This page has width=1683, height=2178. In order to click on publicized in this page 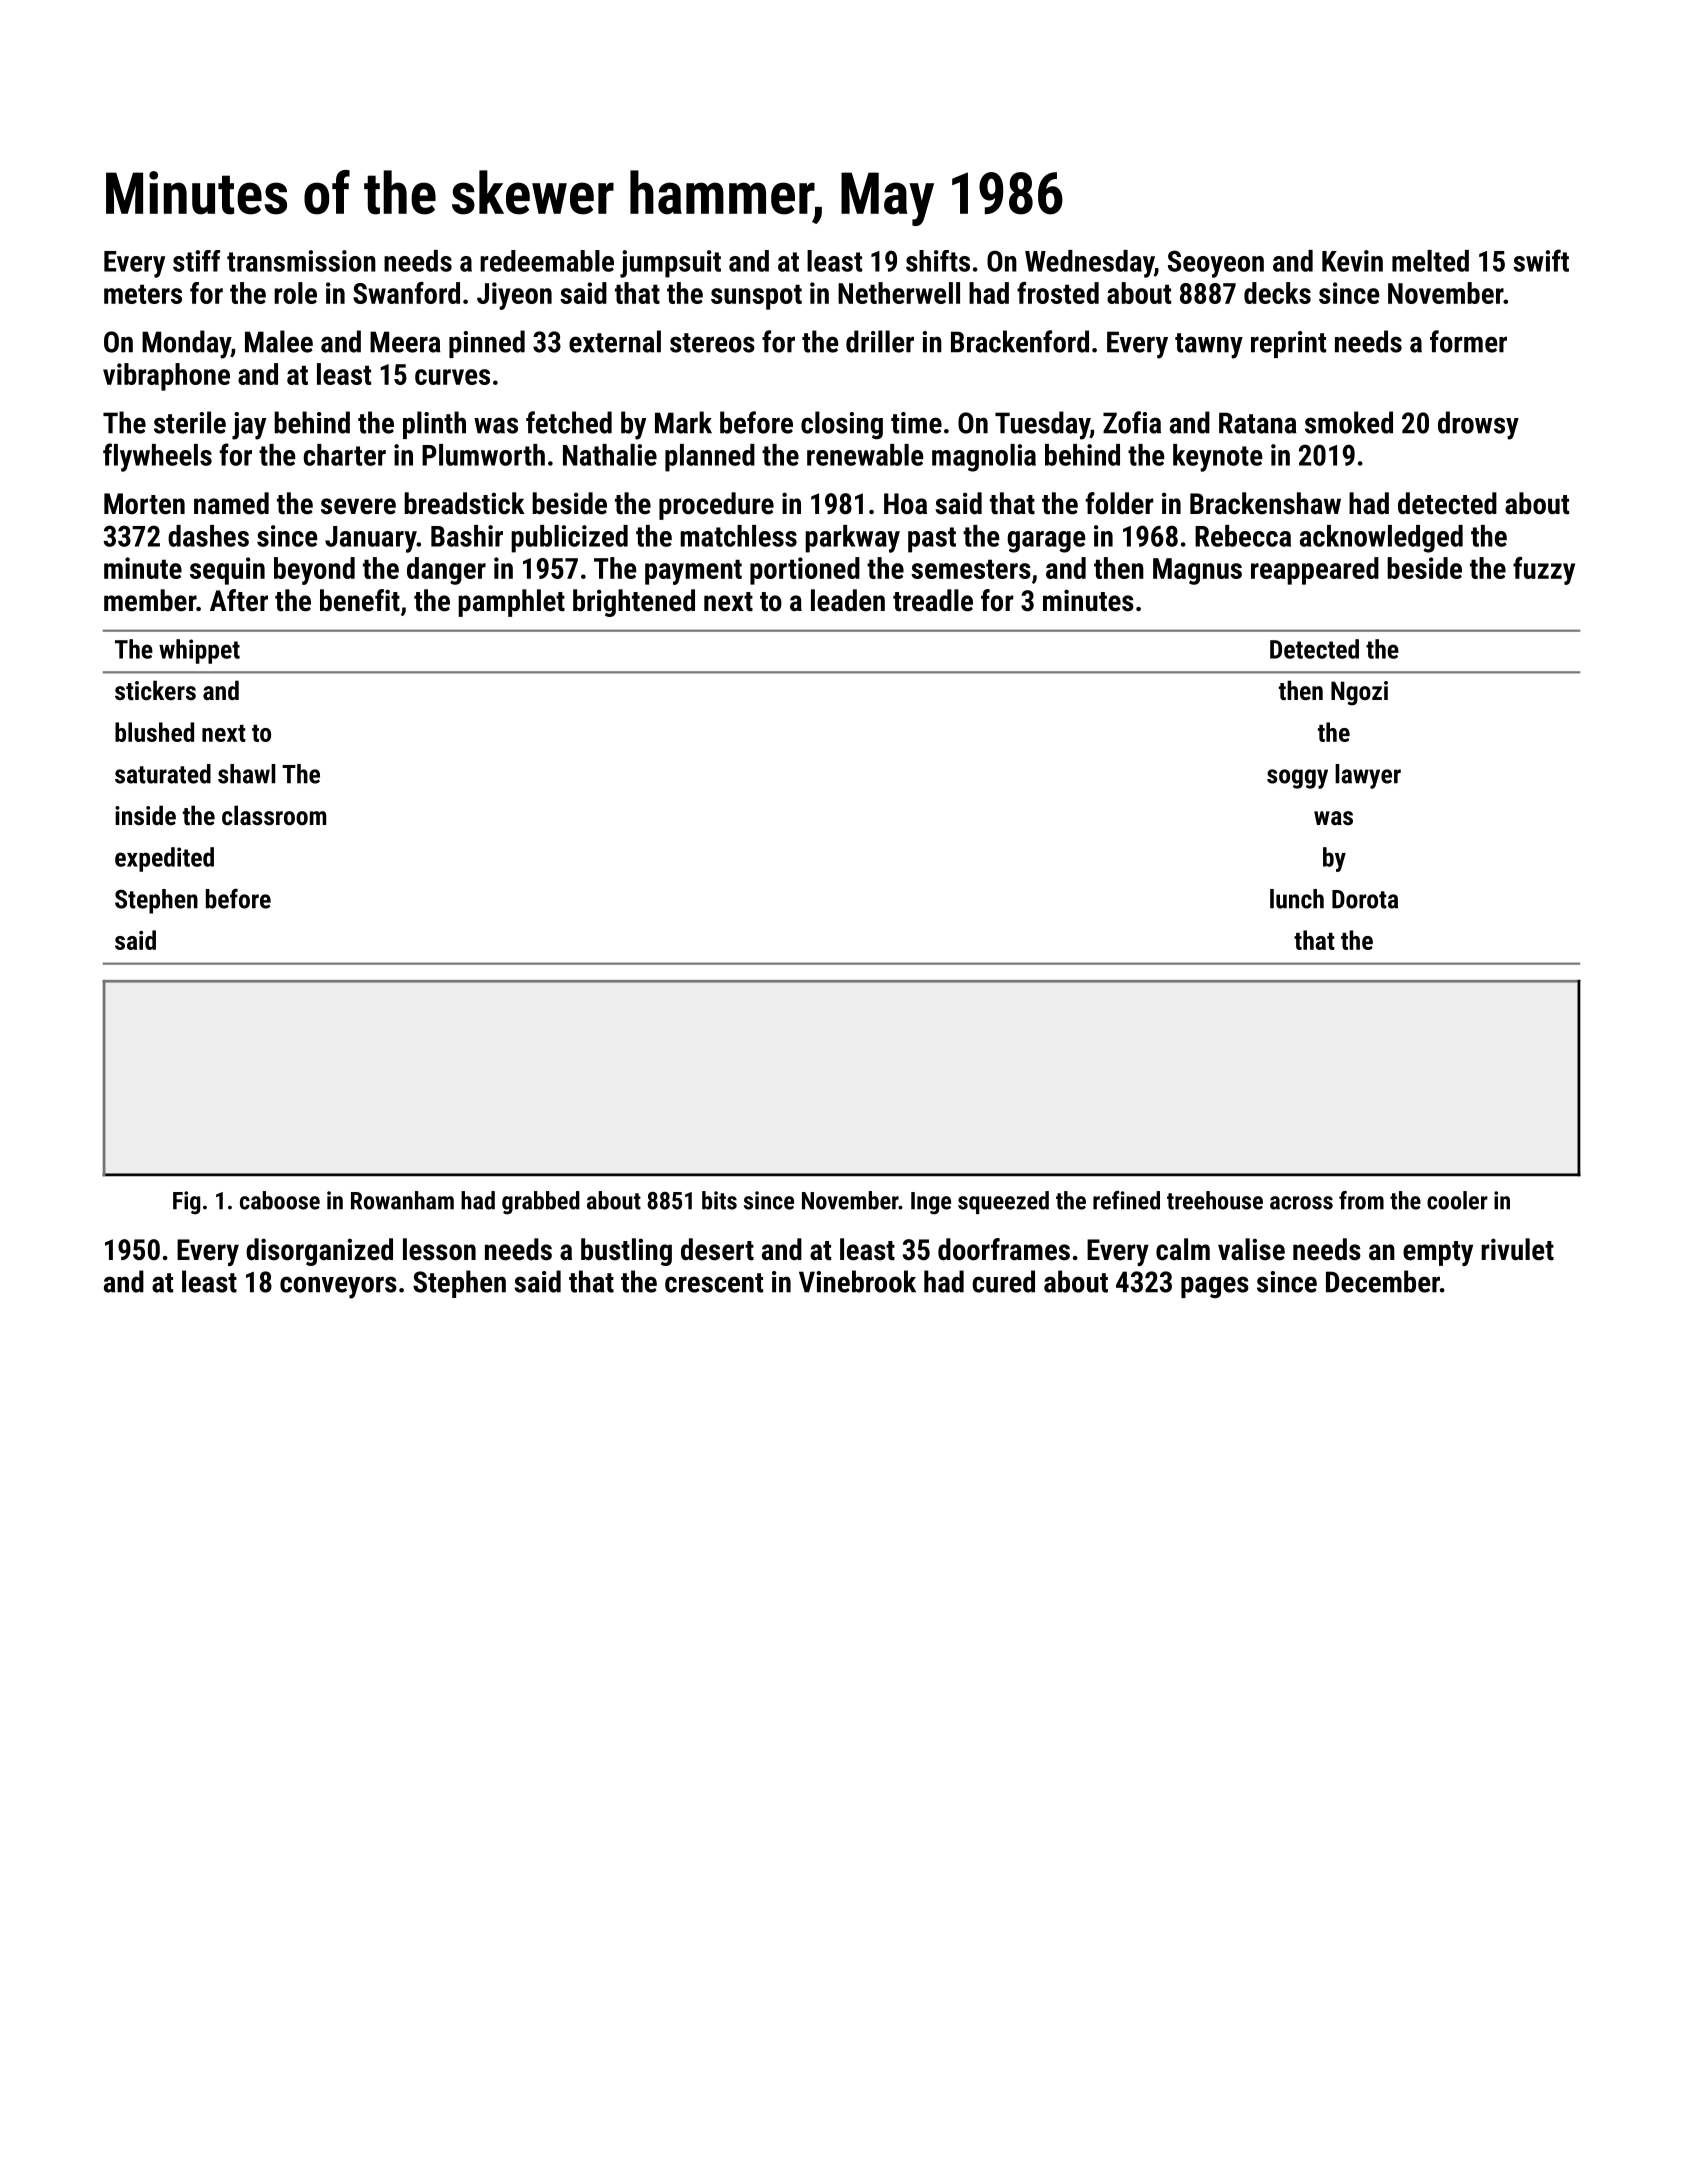, I will do `click(569, 539)`.
